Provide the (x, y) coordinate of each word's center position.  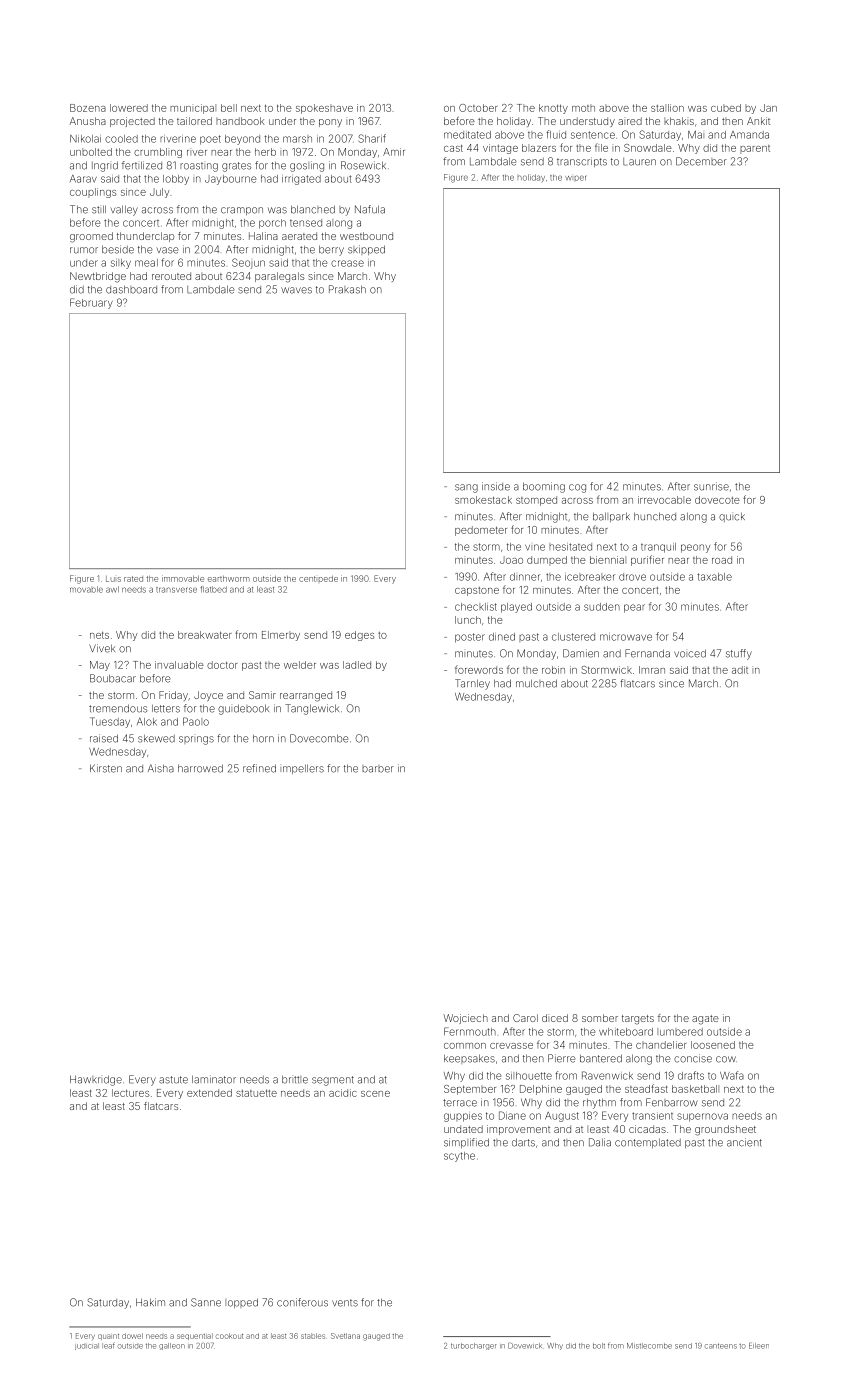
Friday (173, 696)
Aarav (83, 179)
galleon (172, 1346)
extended (209, 1093)
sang (466, 488)
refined (259, 768)
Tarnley (472, 684)
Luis (113, 579)
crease (347, 263)
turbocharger (474, 1346)
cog (577, 488)
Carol (525, 1018)
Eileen (759, 1346)
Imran (652, 670)
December (701, 161)
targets (638, 1020)
